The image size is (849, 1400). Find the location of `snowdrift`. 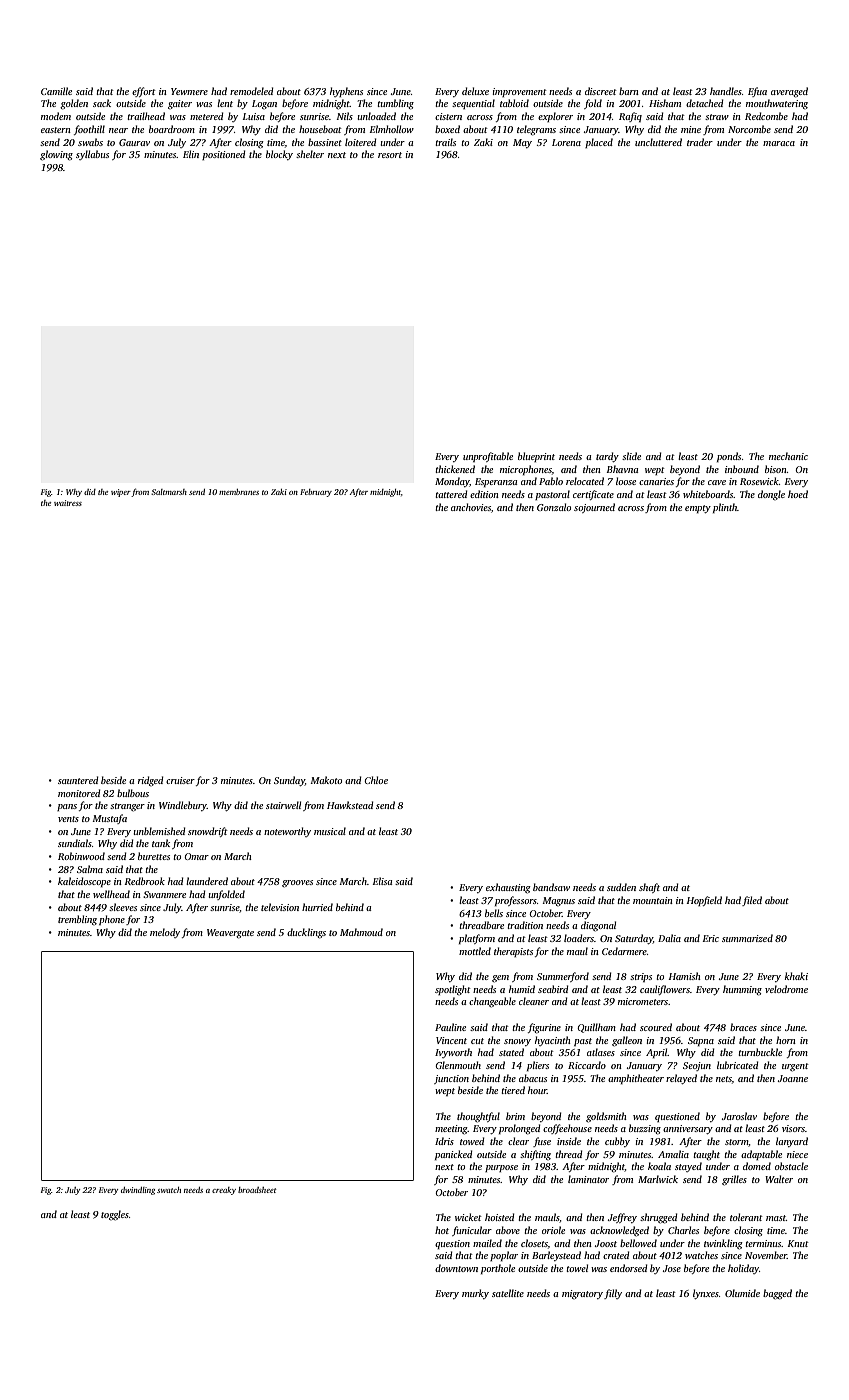

snowdrift is located at coordinates (208, 832).
